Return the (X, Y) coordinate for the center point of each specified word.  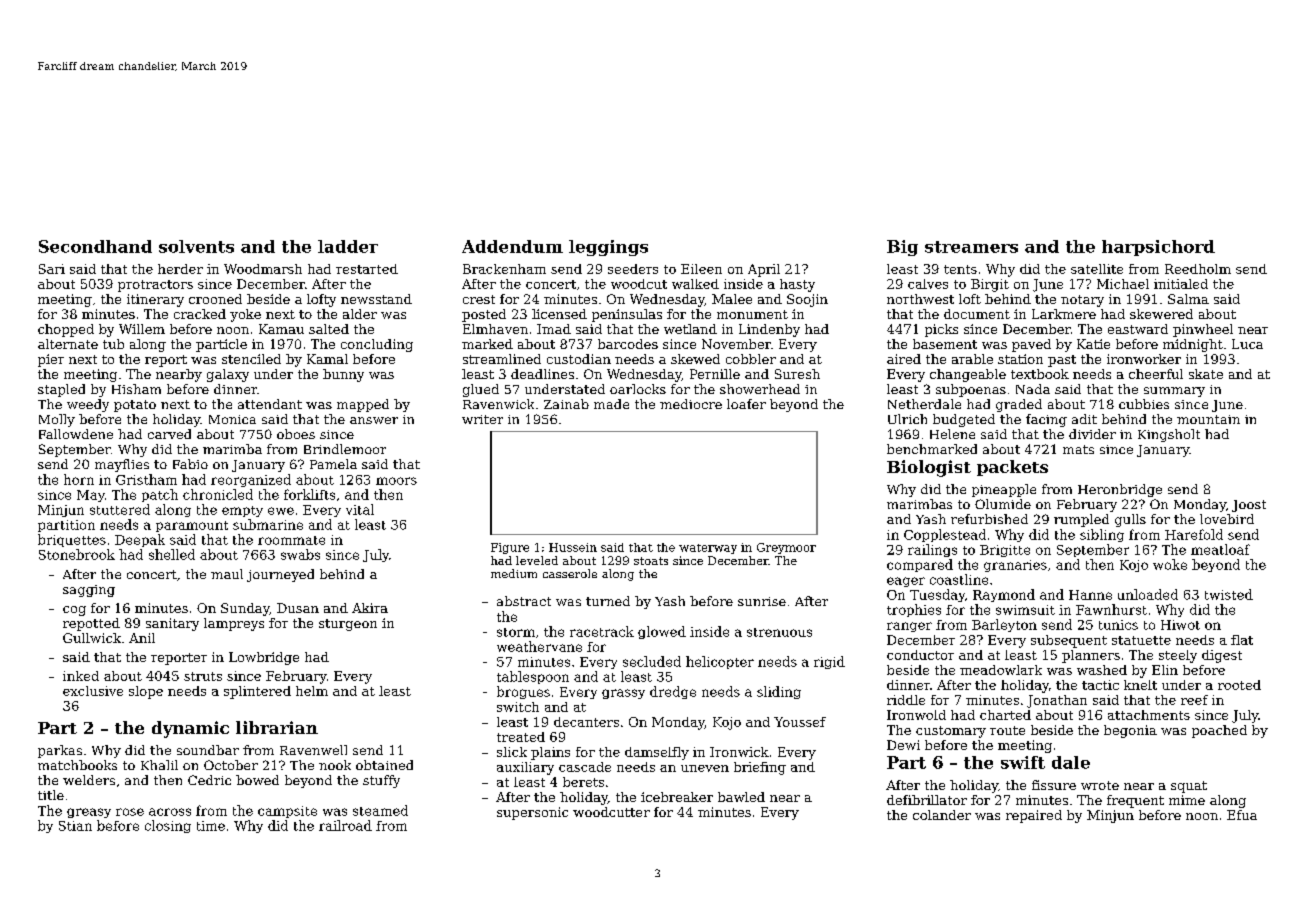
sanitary (172, 624)
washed (1102, 670)
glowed (662, 632)
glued (481, 390)
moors (396, 481)
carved (169, 434)
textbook (1040, 374)
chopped (66, 330)
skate (1206, 374)
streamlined (502, 359)
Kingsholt (1169, 435)
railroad (345, 825)
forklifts (309, 494)
